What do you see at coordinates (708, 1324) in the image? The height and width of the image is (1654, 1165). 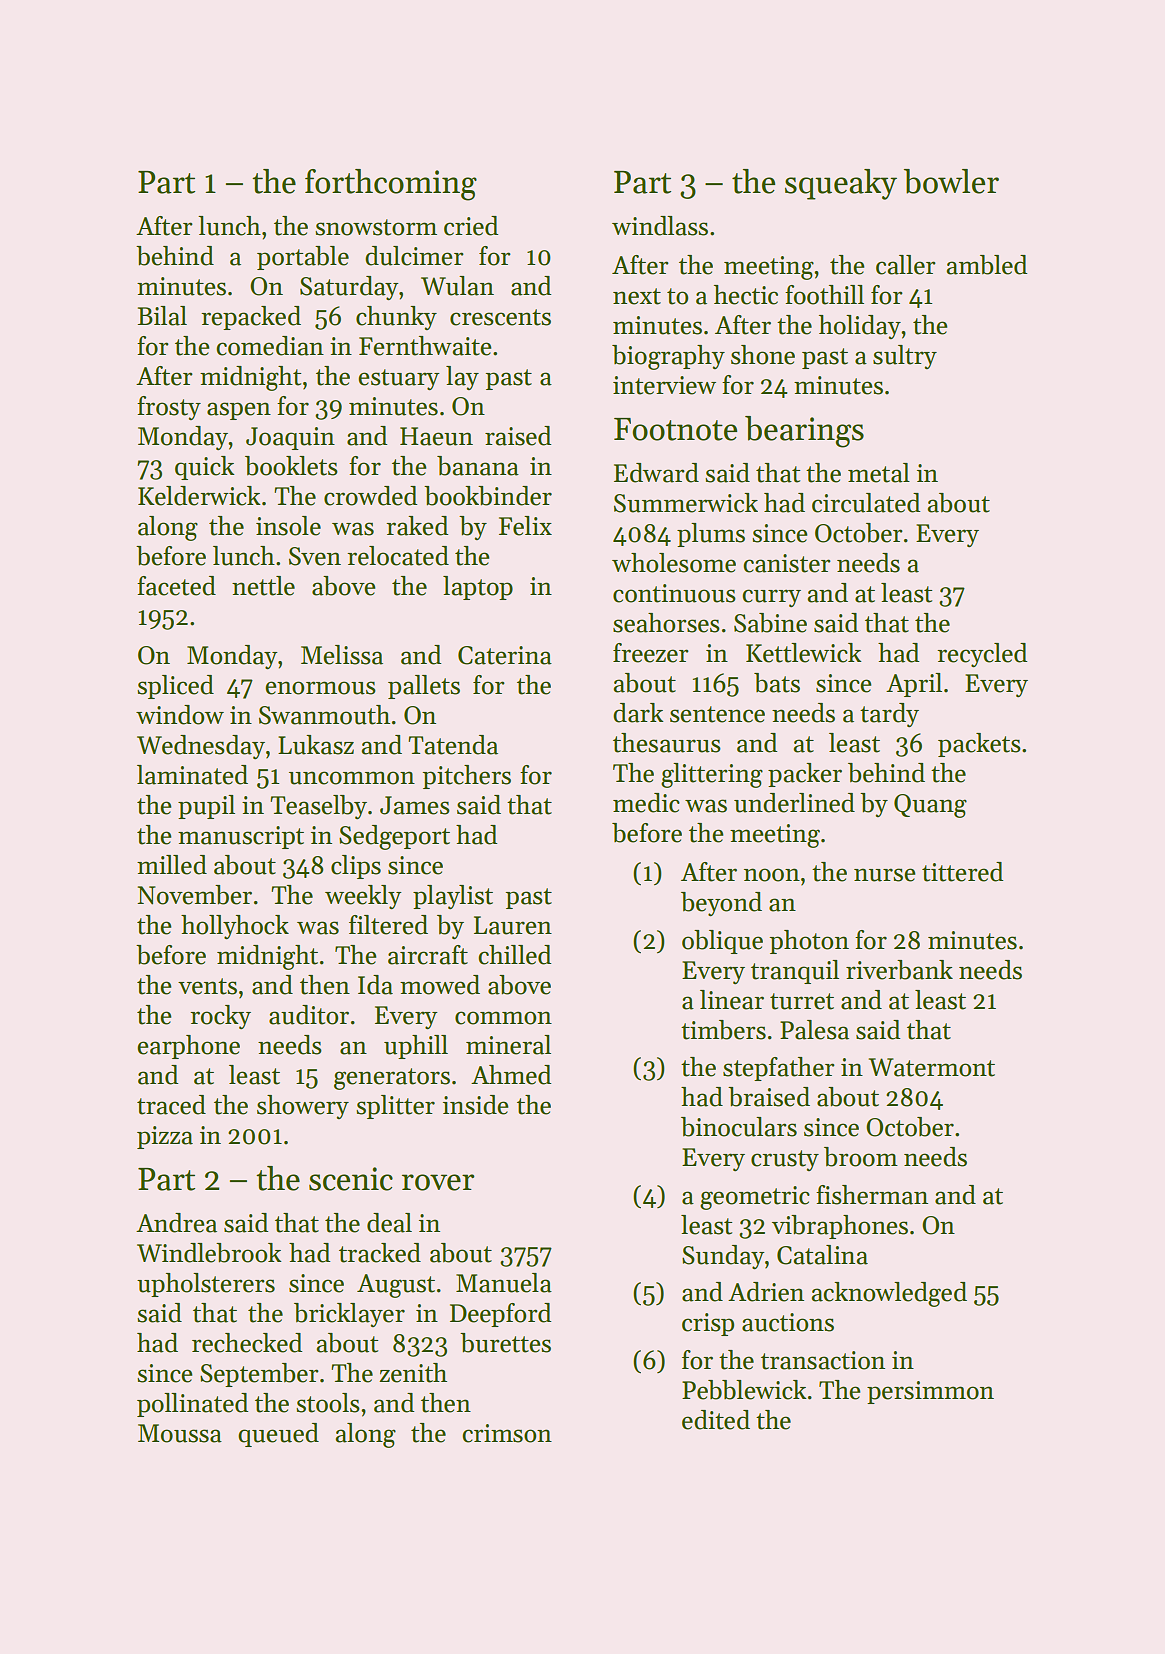 I see `crisp` at bounding box center [708, 1324].
